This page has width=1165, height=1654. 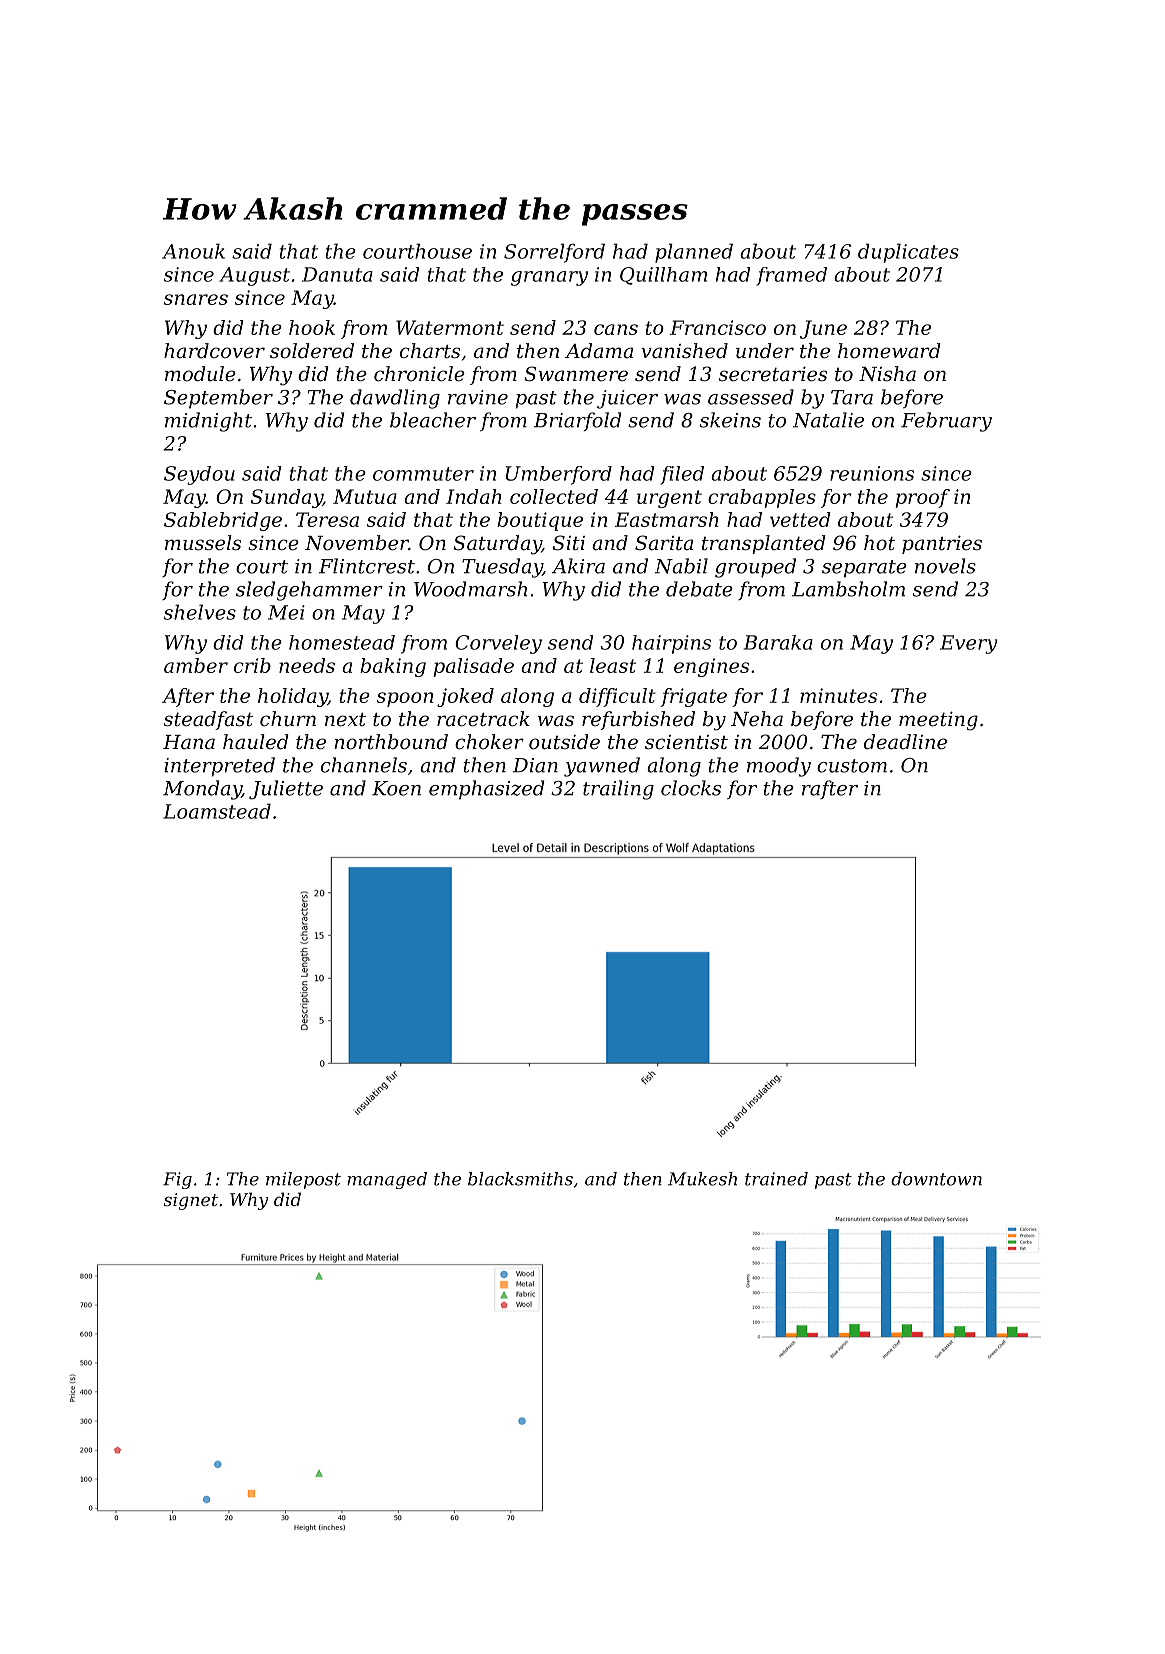 What do you see at coordinates (936, 1179) in the page?
I see `downtown` at bounding box center [936, 1179].
